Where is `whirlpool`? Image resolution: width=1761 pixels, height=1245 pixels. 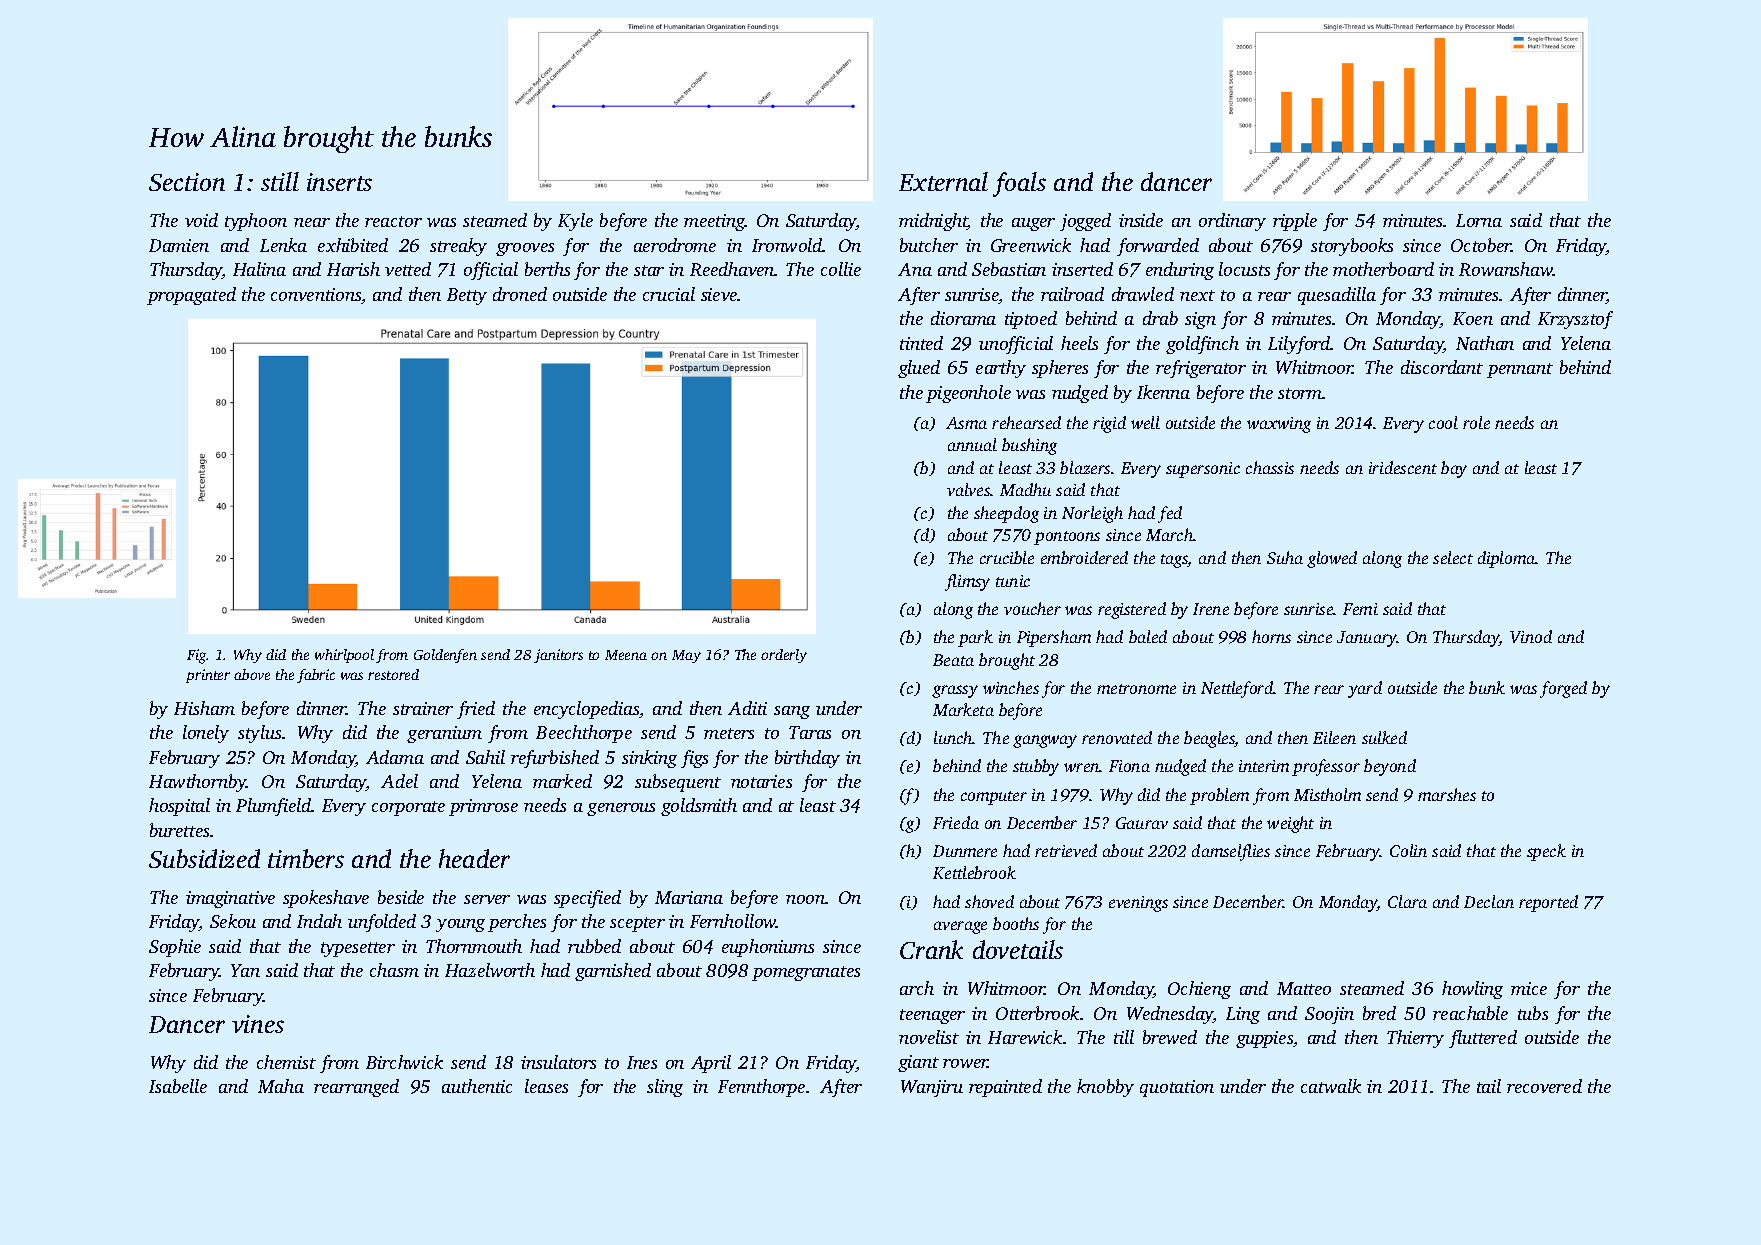 whirlpool is located at coordinates (344, 656).
